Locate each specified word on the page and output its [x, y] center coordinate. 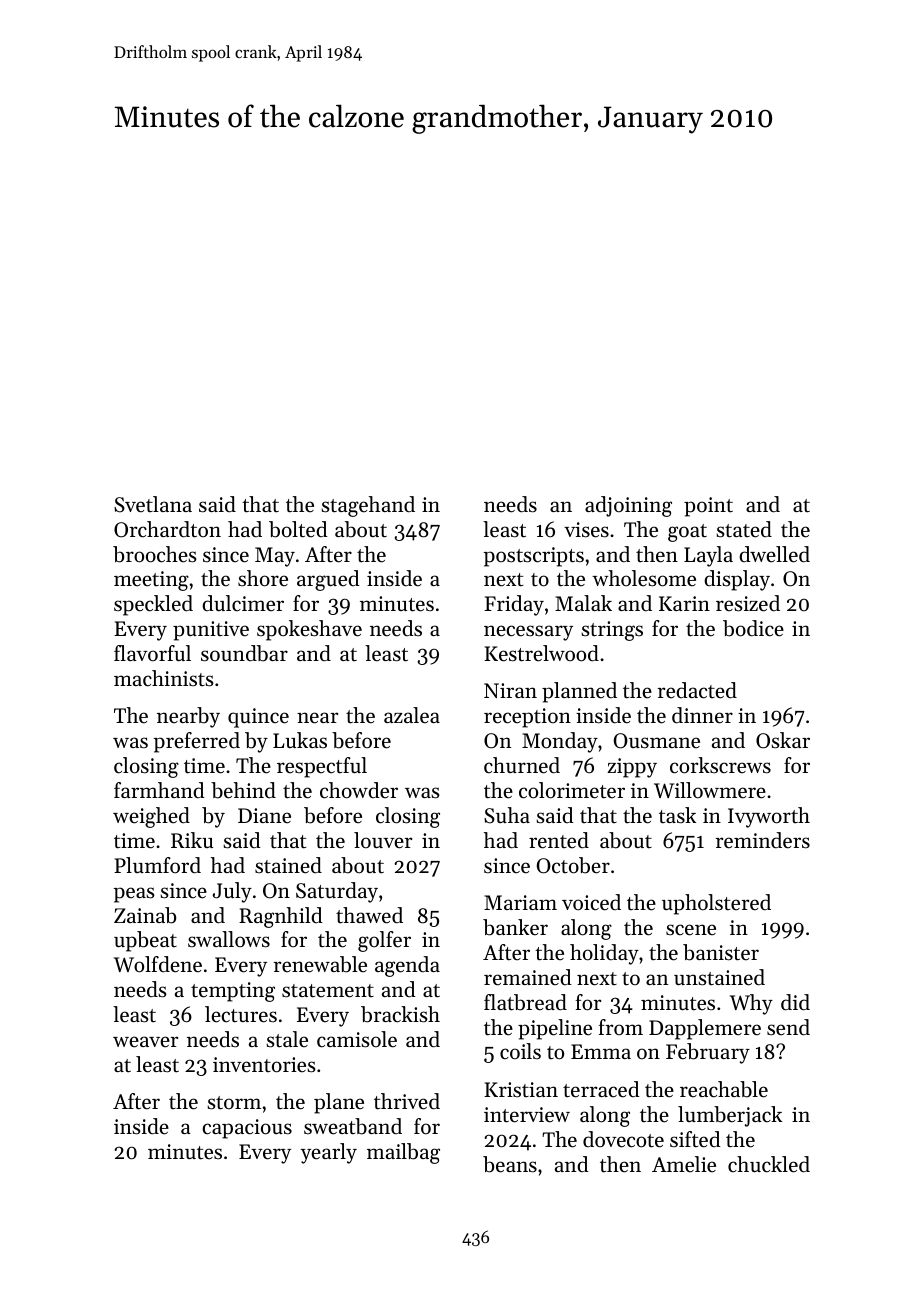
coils [520, 1051]
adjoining [628, 506]
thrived [407, 1101]
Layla [708, 556]
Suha [507, 815]
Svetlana [153, 504]
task [677, 815]
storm [234, 1103]
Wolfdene [158, 964]
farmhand [159, 790]
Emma [601, 1051]
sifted [695, 1139]
